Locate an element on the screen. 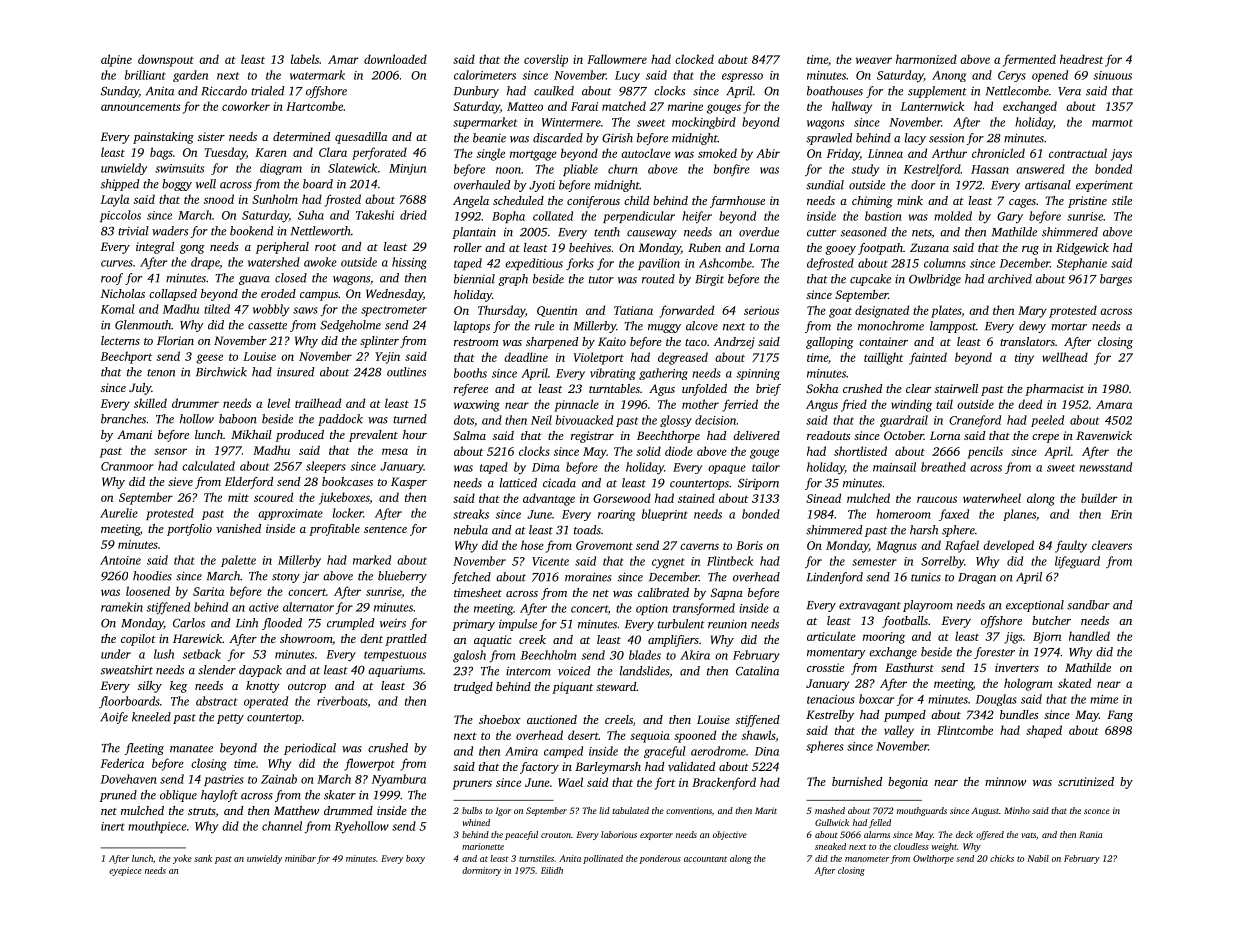 This screenshot has width=1233, height=952. sinuous is located at coordinates (1112, 75).
